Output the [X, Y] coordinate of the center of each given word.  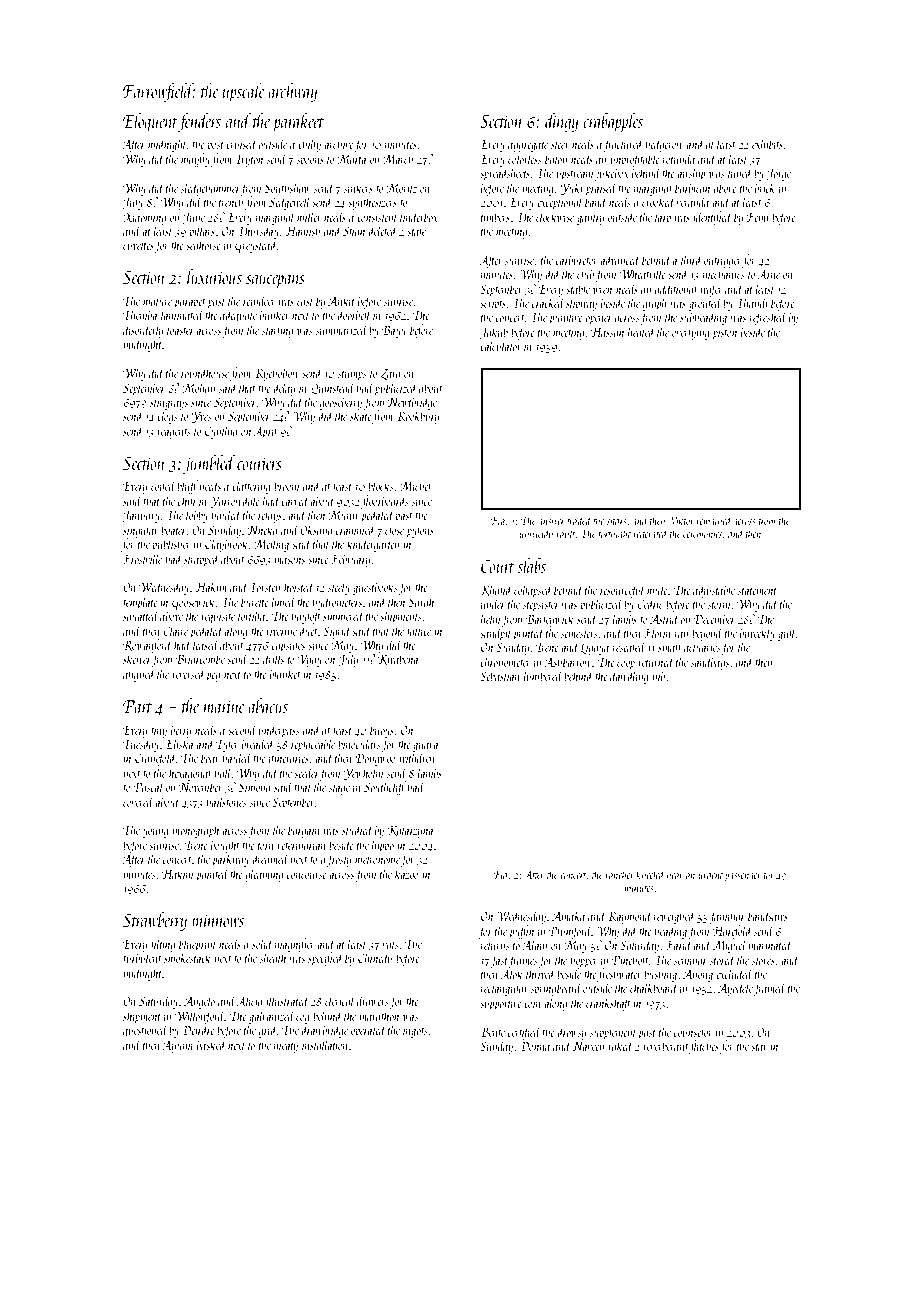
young [156, 833]
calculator [501, 345]
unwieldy [536, 534]
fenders [199, 122]
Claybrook [226, 545]
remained [714, 520]
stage [339, 790]
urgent [710, 877]
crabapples [613, 122]
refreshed [768, 318]
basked [212, 1044]
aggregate [528, 147]
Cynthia [221, 432]
